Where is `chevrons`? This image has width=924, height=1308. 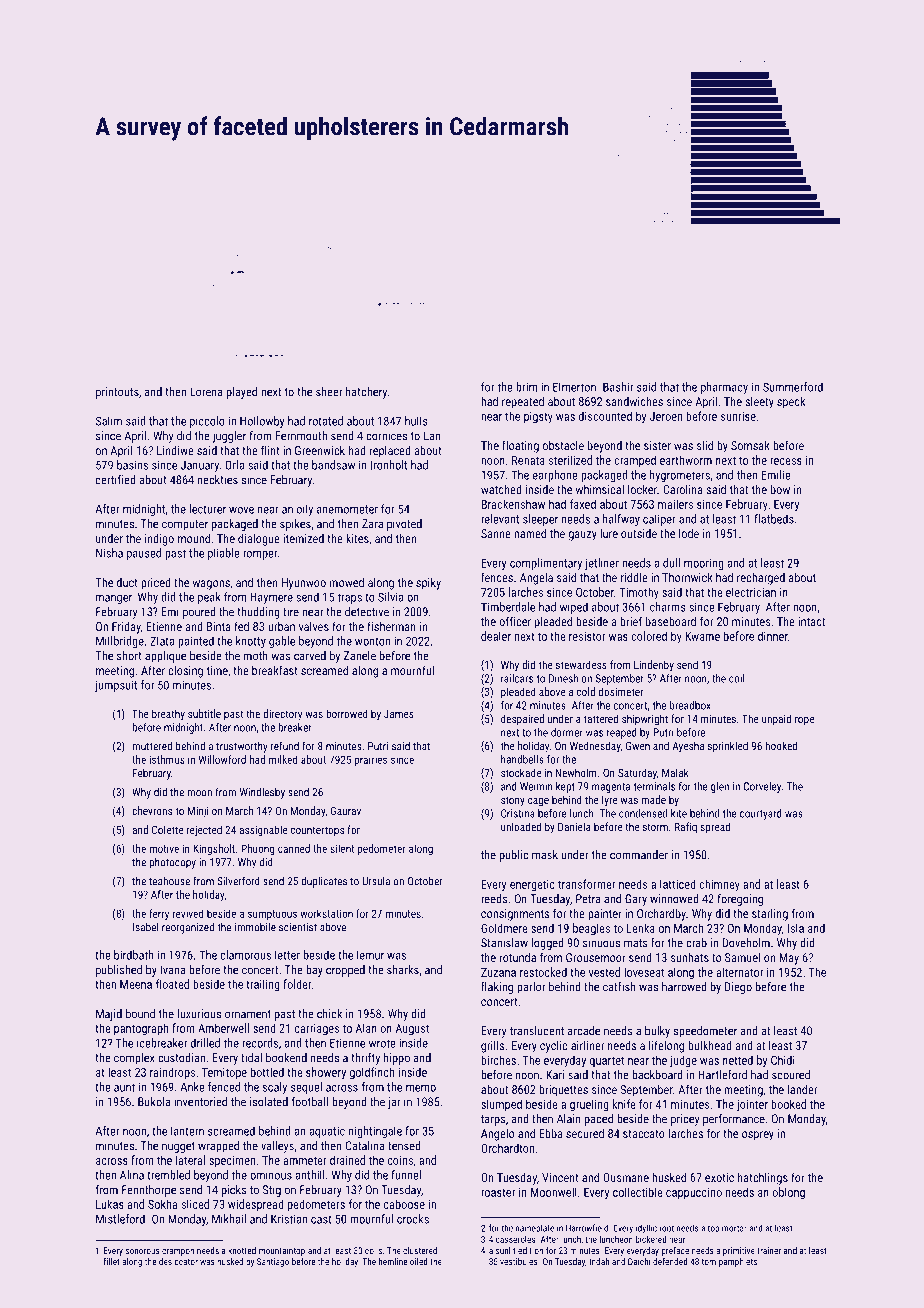
chevrons is located at coordinates (152, 810).
